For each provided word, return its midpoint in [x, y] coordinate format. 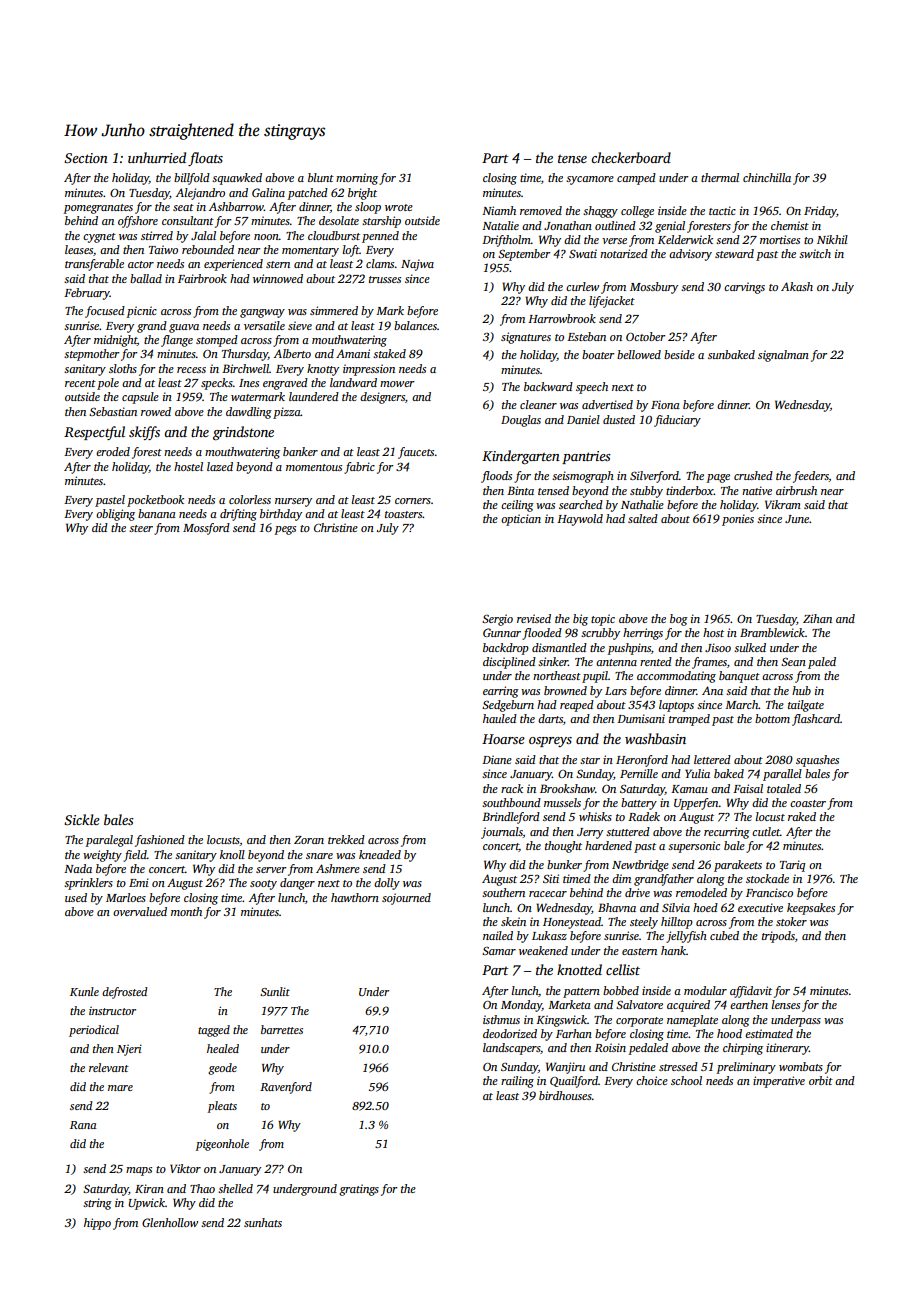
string [97, 1204]
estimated [769, 1033]
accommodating [676, 677]
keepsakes [811, 909]
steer [141, 528]
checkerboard [631, 157]
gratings [359, 1190]
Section [86, 158]
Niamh [499, 210]
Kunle [84, 991]
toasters [404, 514]
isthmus [501, 1019]
